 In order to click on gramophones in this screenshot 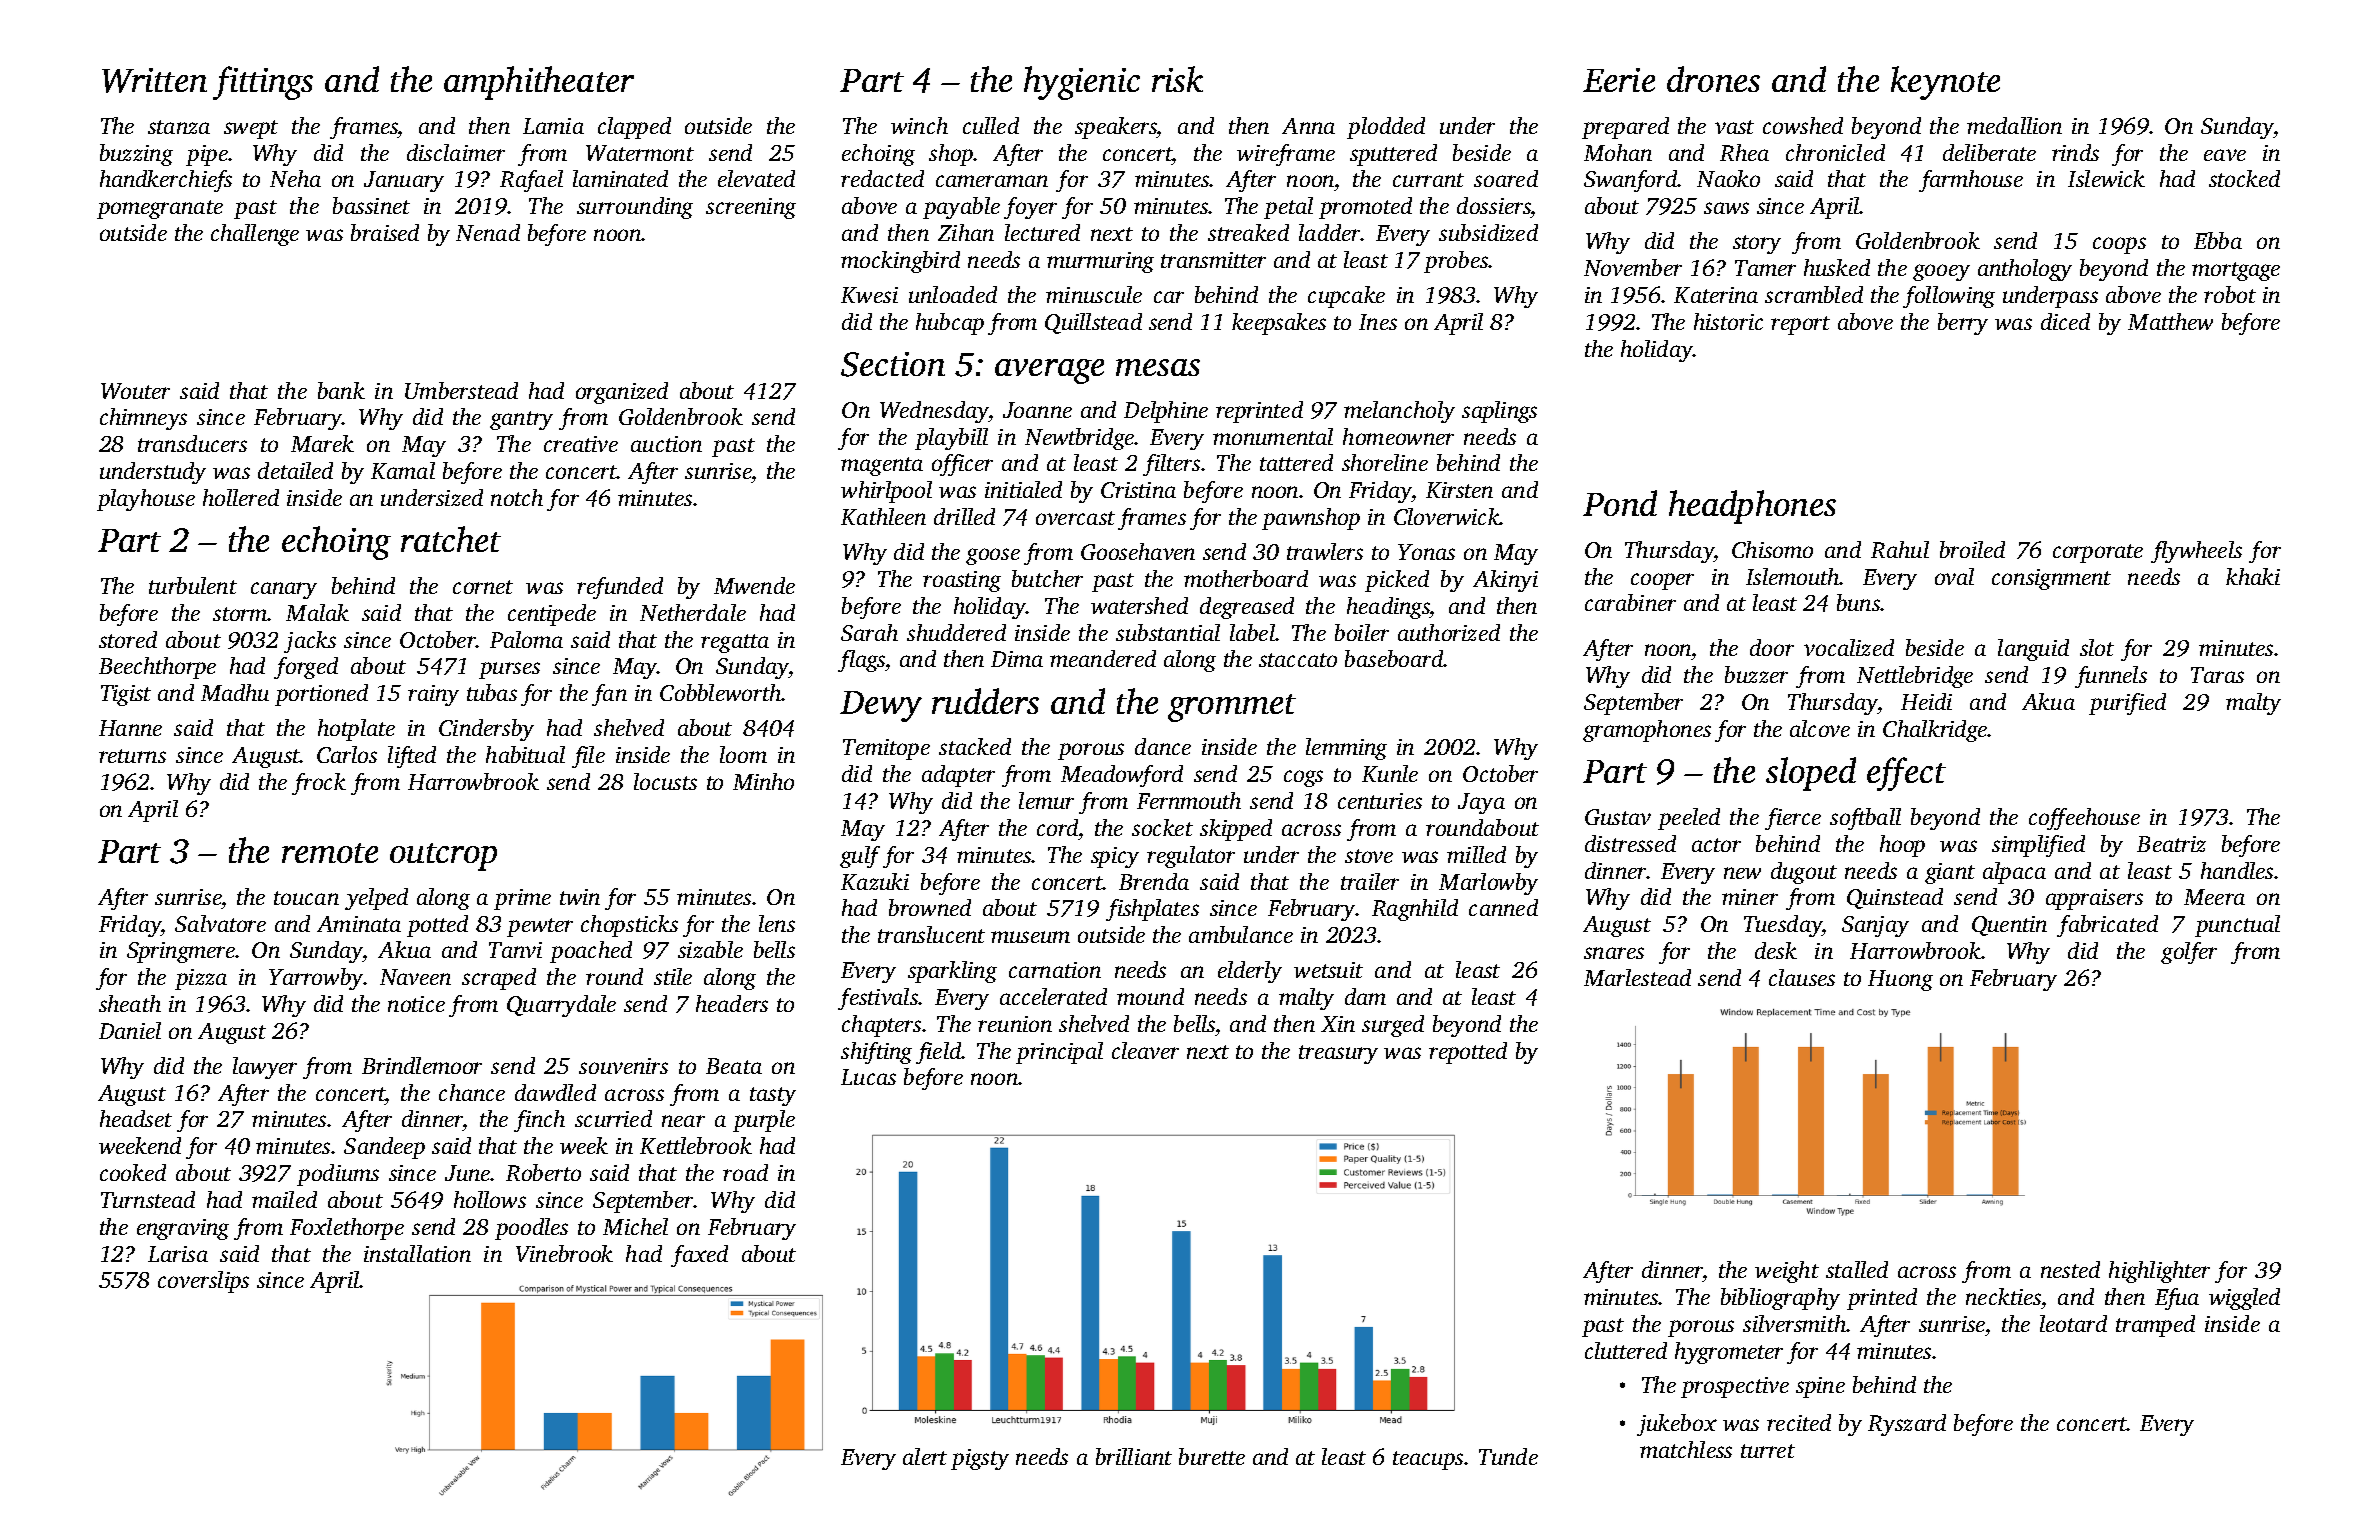, I will do `click(1647, 731)`.
